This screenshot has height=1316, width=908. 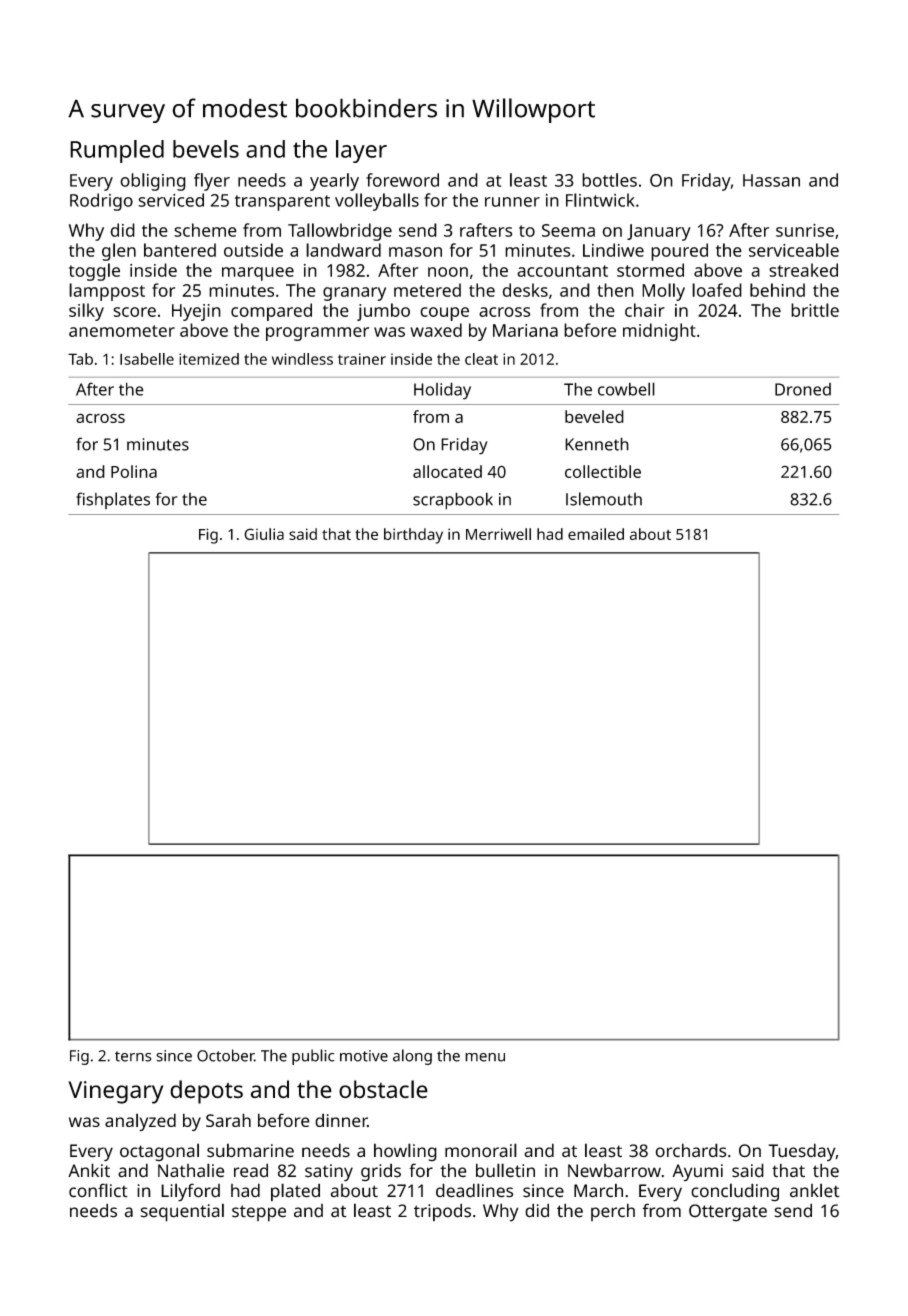 What do you see at coordinates (485, 1057) in the screenshot?
I see `menu` at bounding box center [485, 1057].
